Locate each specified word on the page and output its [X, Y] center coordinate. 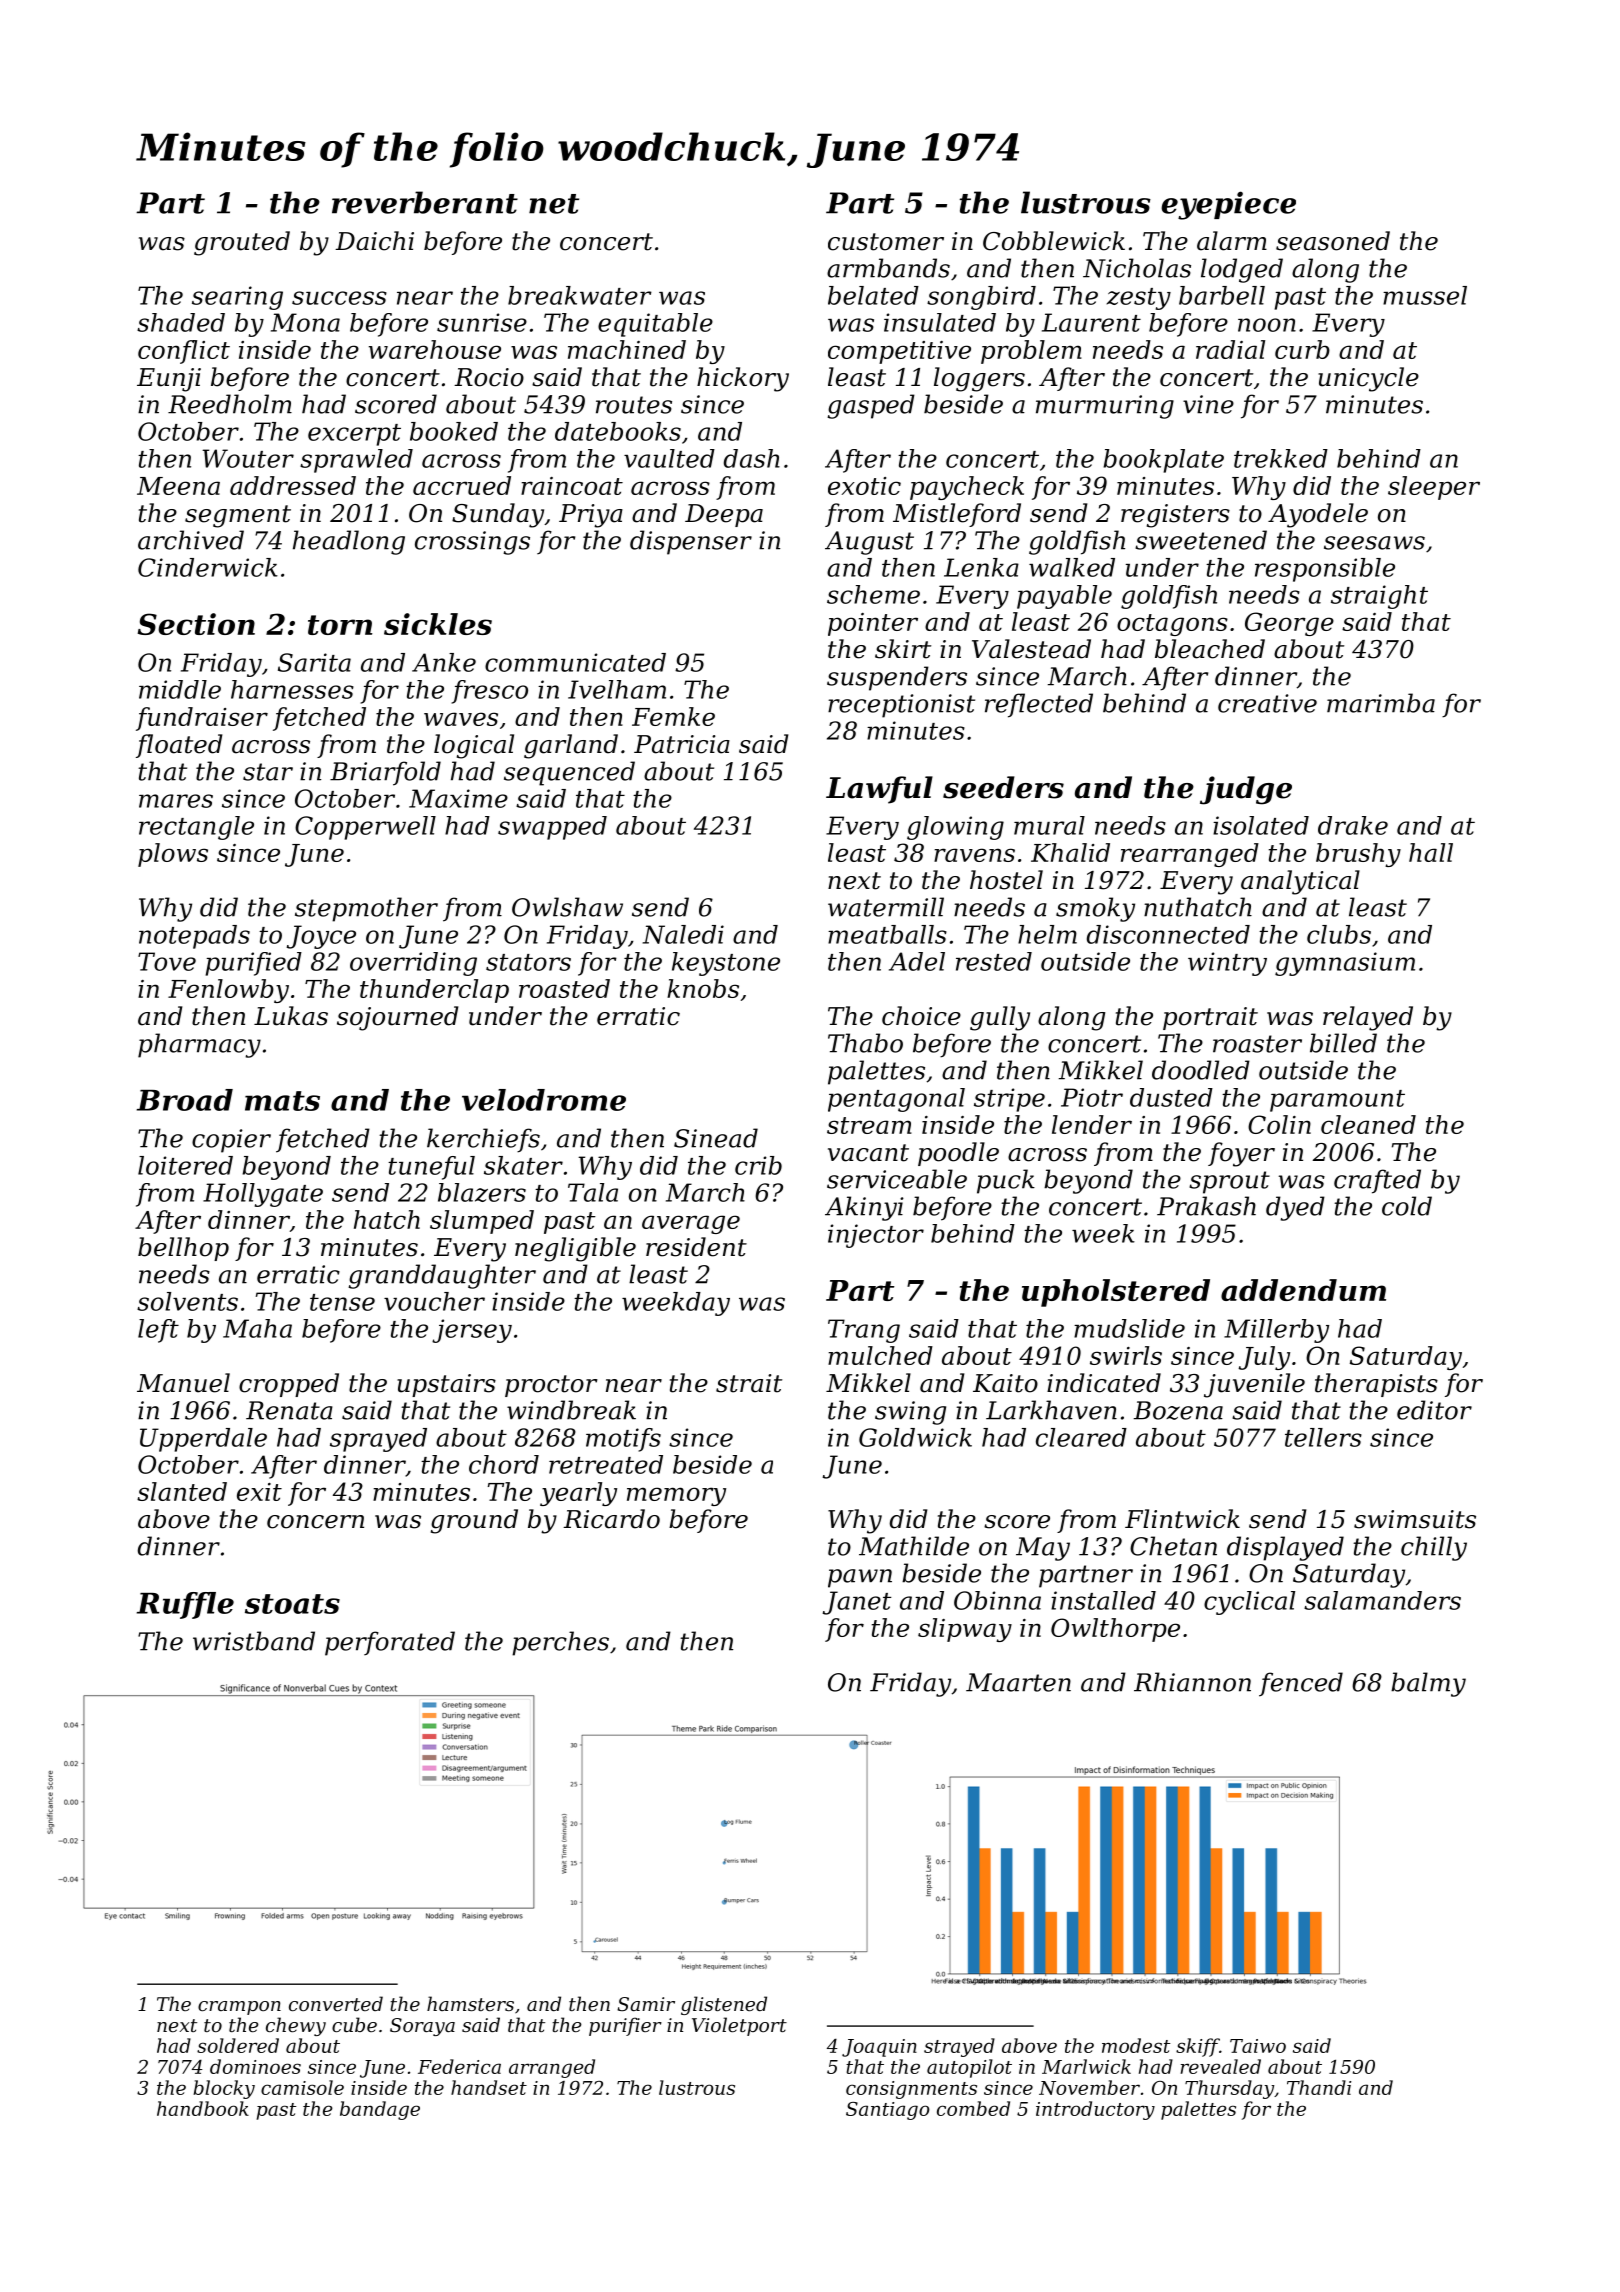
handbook [203, 2108]
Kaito [1005, 1383]
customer [886, 242]
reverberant [425, 202]
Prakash [1206, 1206]
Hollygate [263, 1195]
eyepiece [1228, 205]
